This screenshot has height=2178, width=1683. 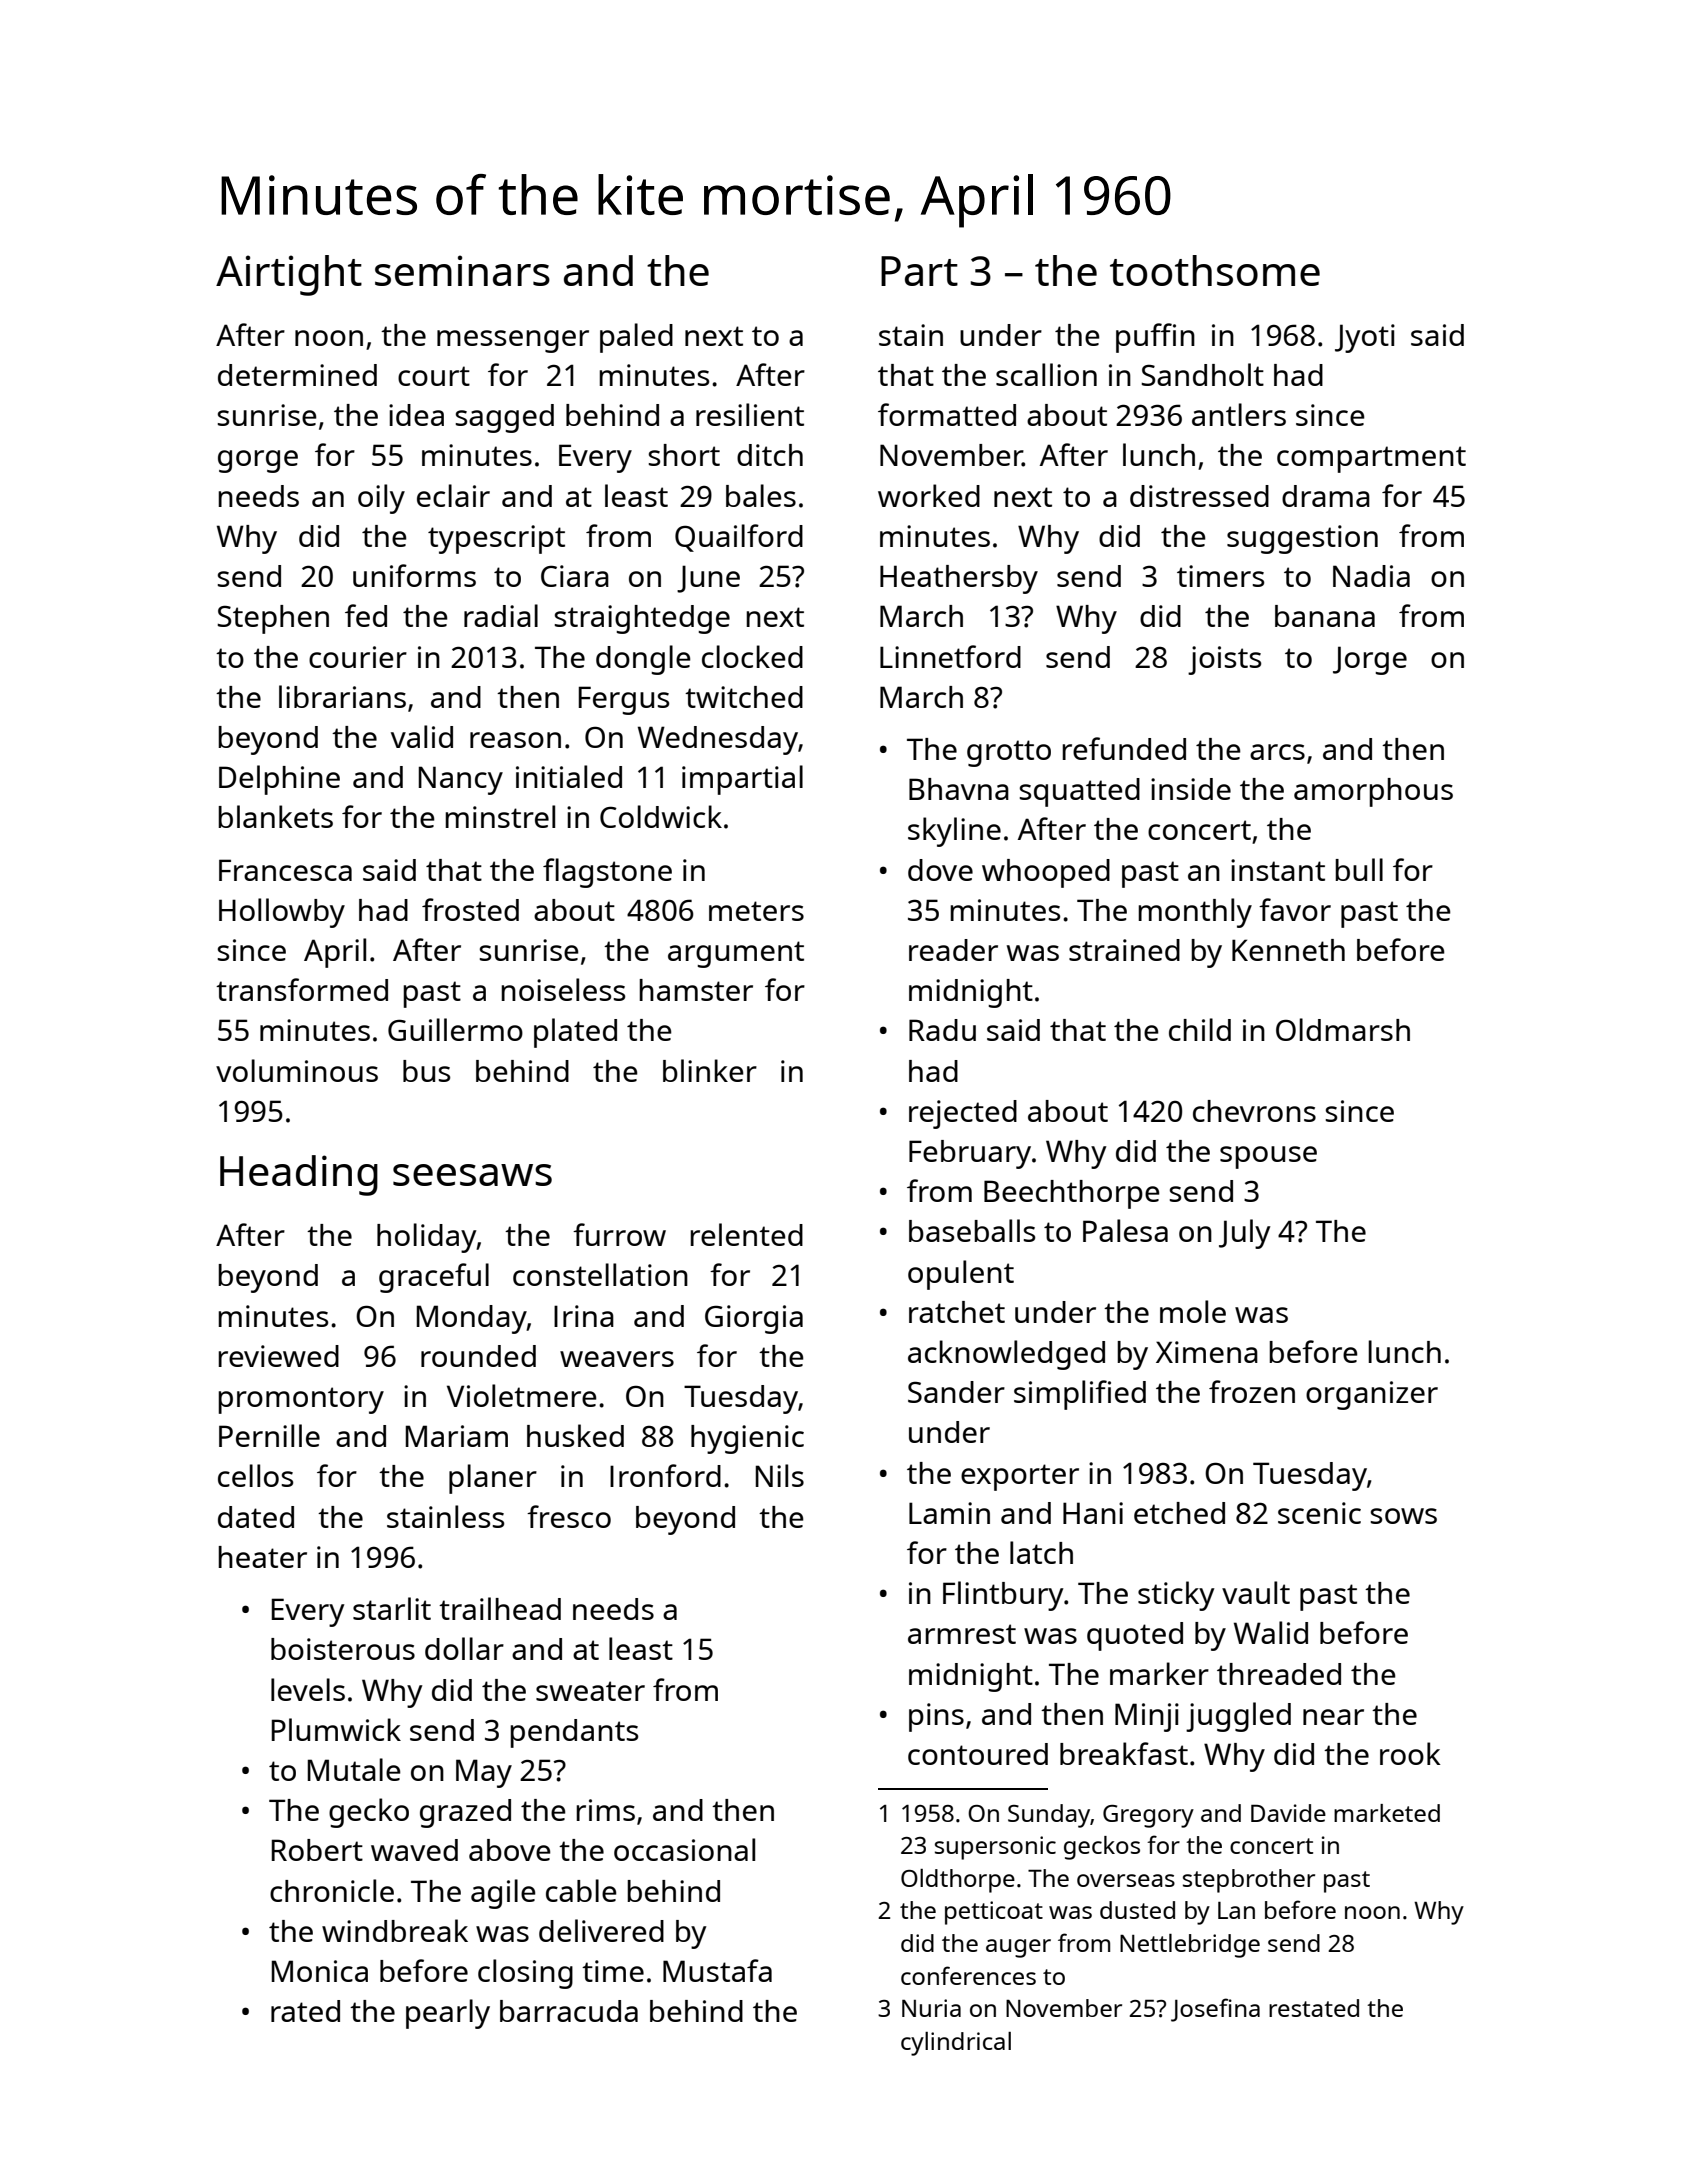 What do you see at coordinates (1191, 789) in the screenshot?
I see `inside` at bounding box center [1191, 789].
